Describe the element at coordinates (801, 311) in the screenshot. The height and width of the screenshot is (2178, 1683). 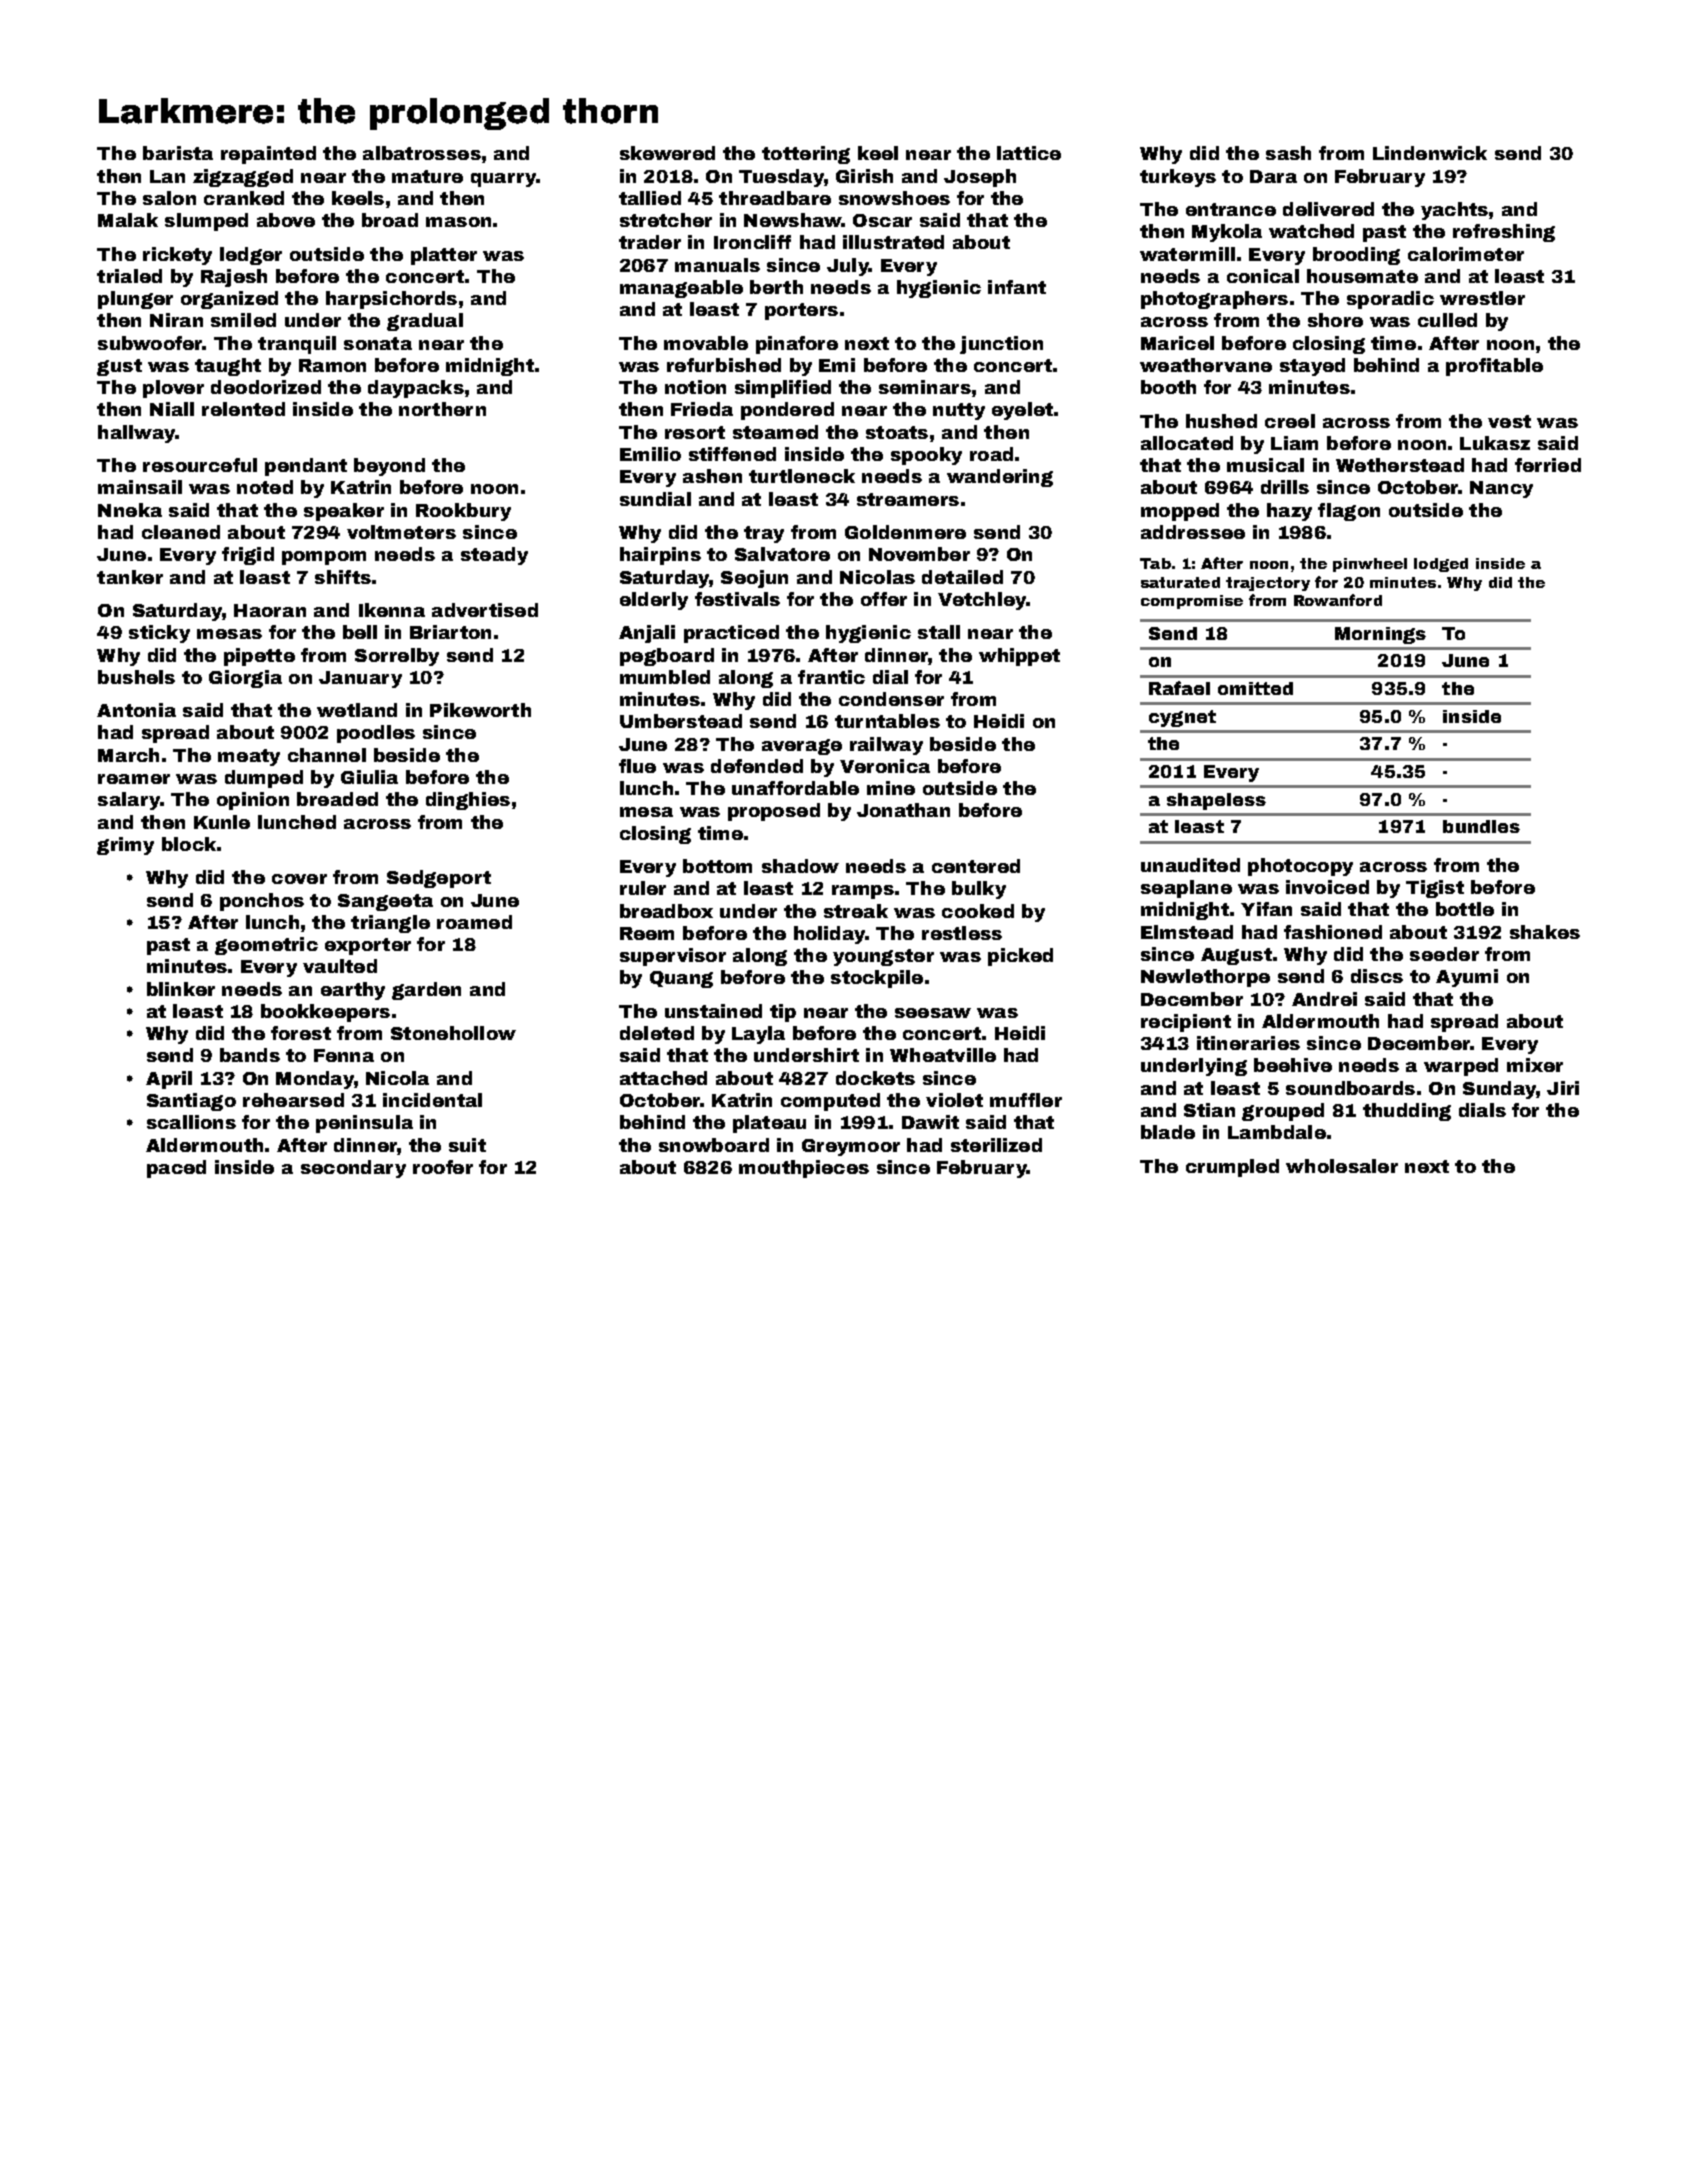
I see `porters` at that location.
